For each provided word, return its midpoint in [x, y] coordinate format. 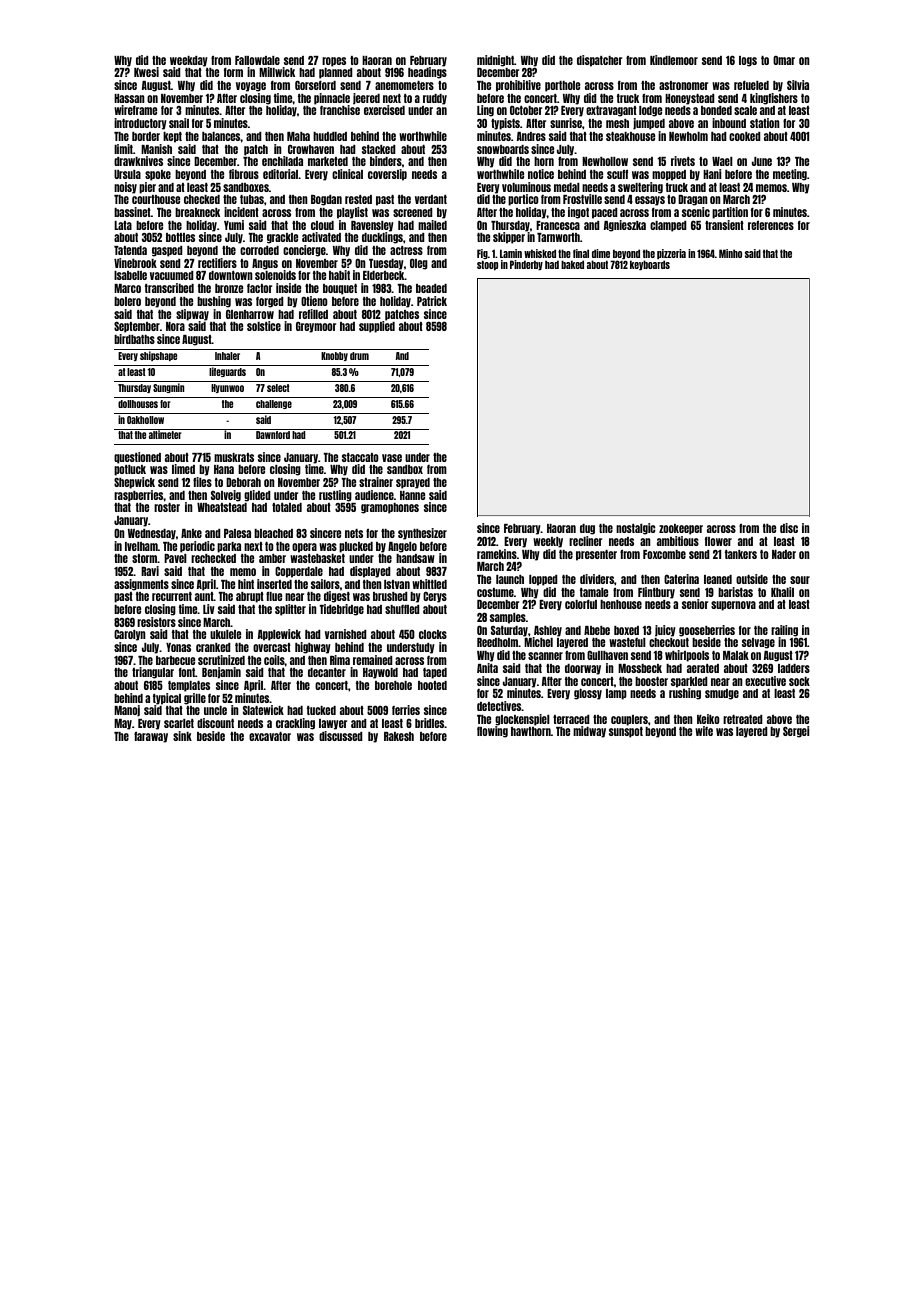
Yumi [234, 225]
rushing [685, 694]
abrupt [250, 597]
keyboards [650, 265]
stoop [487, 265]
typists [505, 124]
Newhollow [605, 161]
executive [765, 681]
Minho [730, 253]
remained [373, 660]
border [146, 136]
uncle [215, 710]
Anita [487, 668]
